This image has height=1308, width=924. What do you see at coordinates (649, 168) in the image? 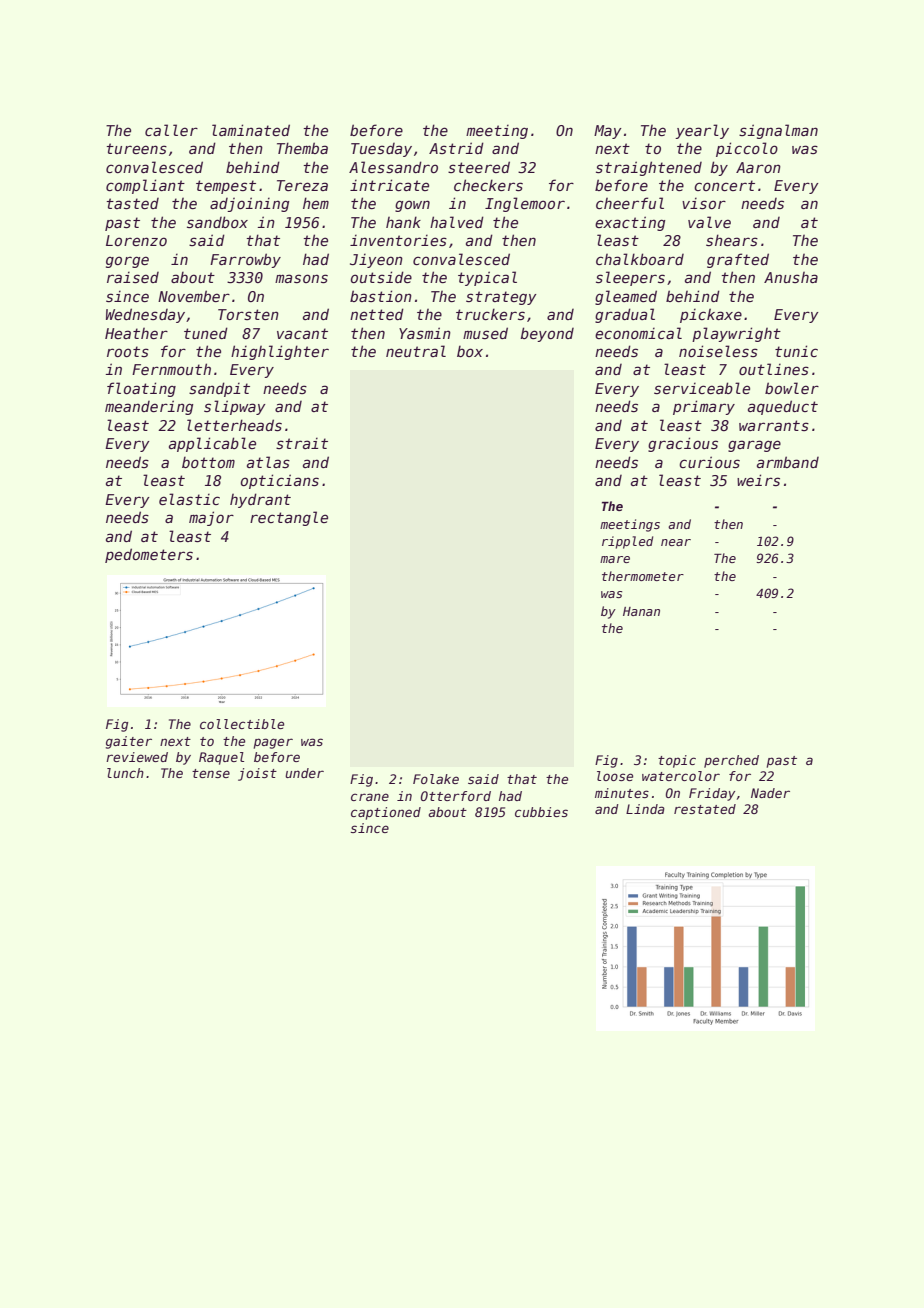
I see `straightened` at bounding box center [649, 168].
